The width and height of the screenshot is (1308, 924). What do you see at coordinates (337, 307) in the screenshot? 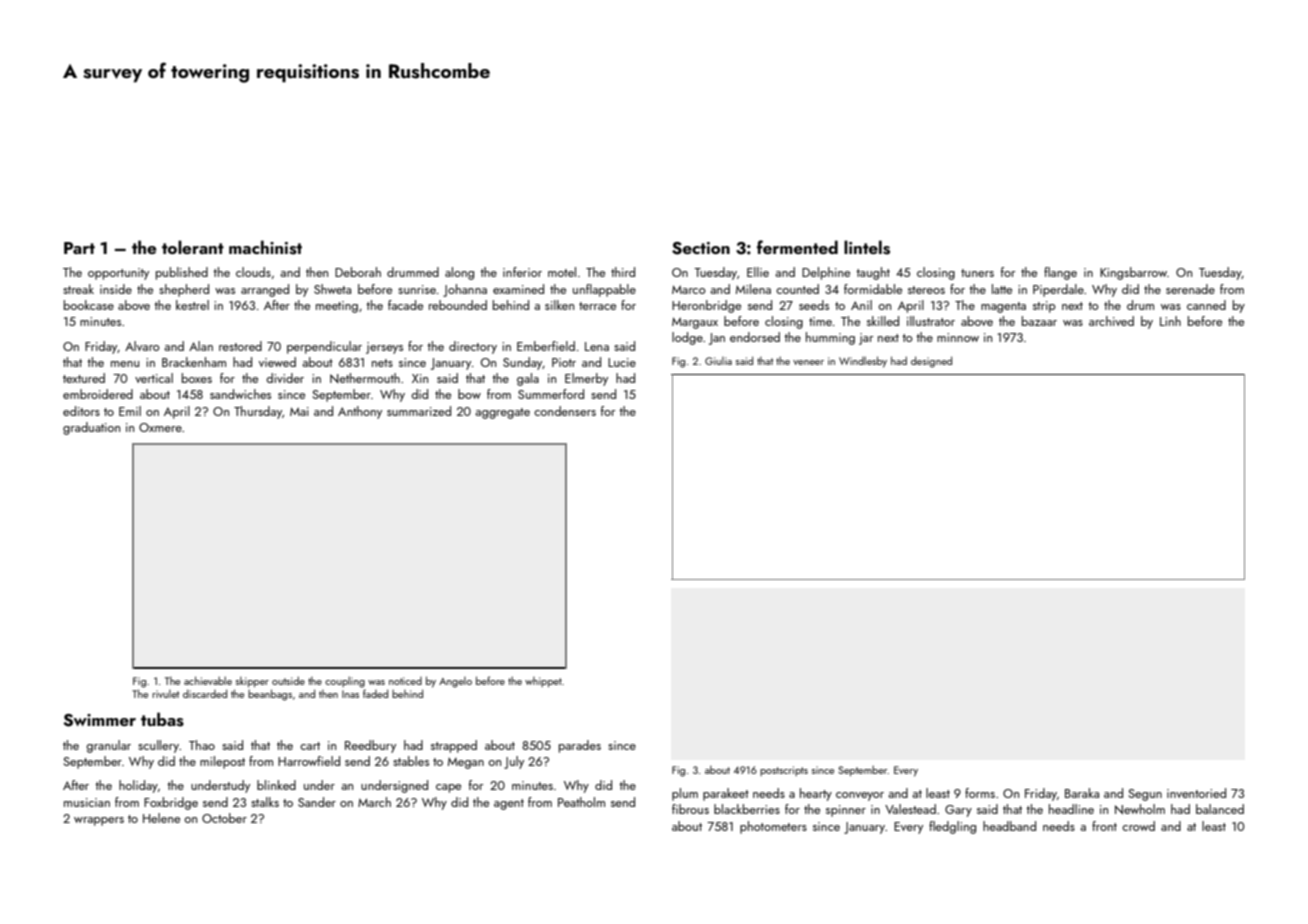
I see `meeting` at bounding box center [337, 307].
